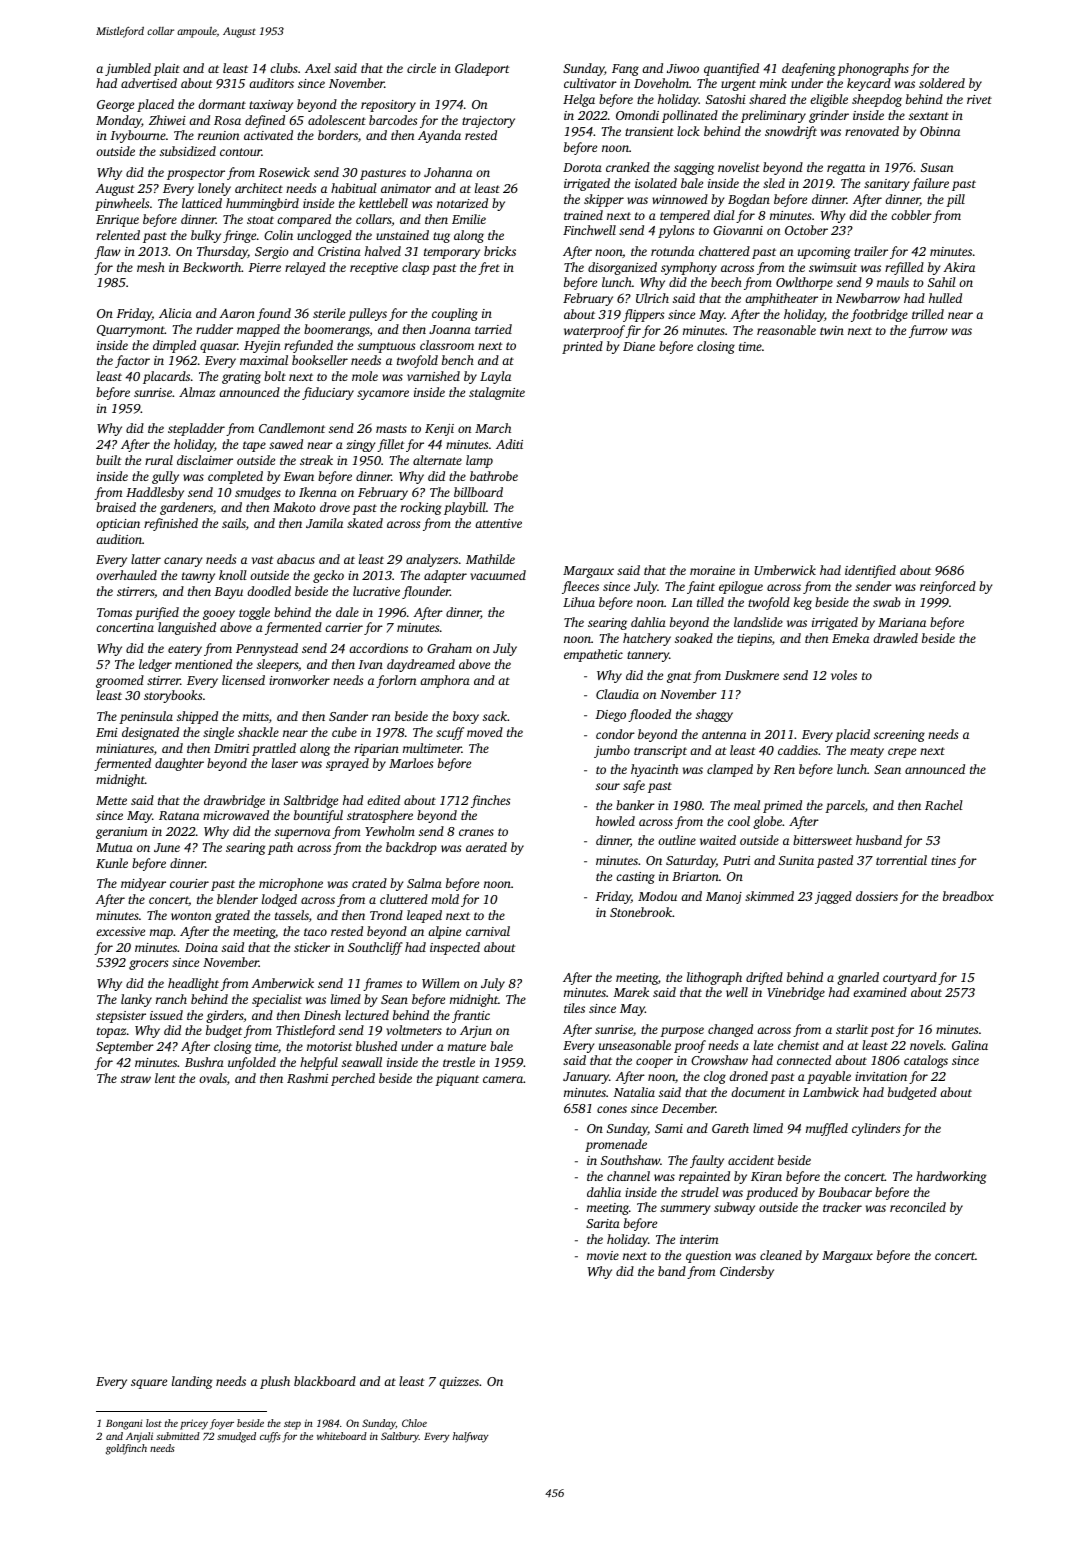 This screenshot has height=1542, width=1091. Describe the element at coordinates (120, 931) in the screenshot. I see `excessive` at that location.
